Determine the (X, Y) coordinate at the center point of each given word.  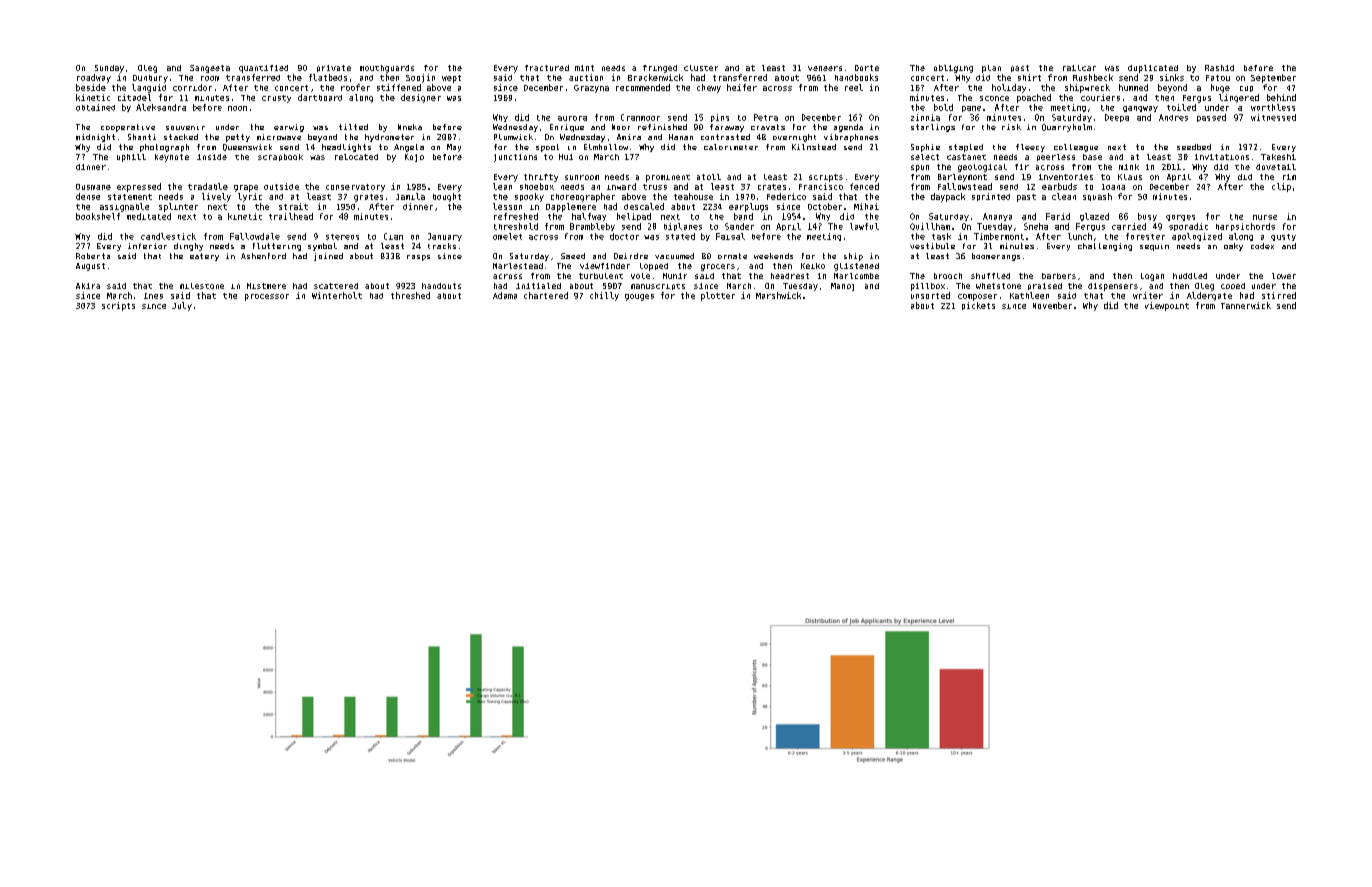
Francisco (821, 186)
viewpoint (1167, 306)
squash (1097, 197)
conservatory (355, 188)
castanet (966, 157)
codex (1262, 246)
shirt (1029, 77)
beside (91, 87)
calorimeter (731, 147)
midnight (95, 138)
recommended (643, 87)
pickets (978, 306)
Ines (153, 296)
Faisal (730, 236)
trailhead (291, 216)
